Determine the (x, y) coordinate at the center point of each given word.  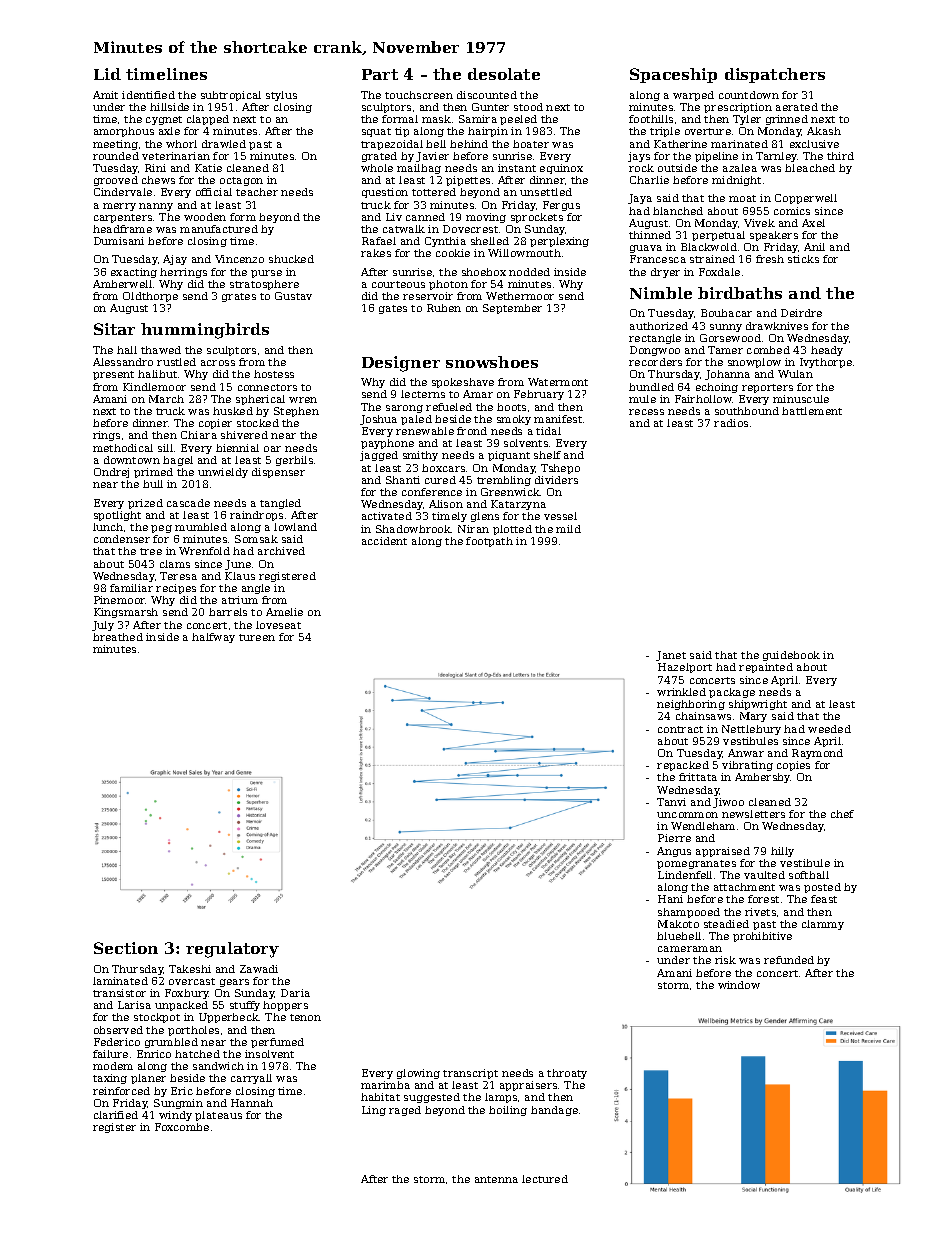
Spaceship (673, 75)
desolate (504, 74)
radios (731, 423)
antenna (496, 1179)
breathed (118, 637)
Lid (107, 74)
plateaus (218, 1116)
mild (568, 529)
